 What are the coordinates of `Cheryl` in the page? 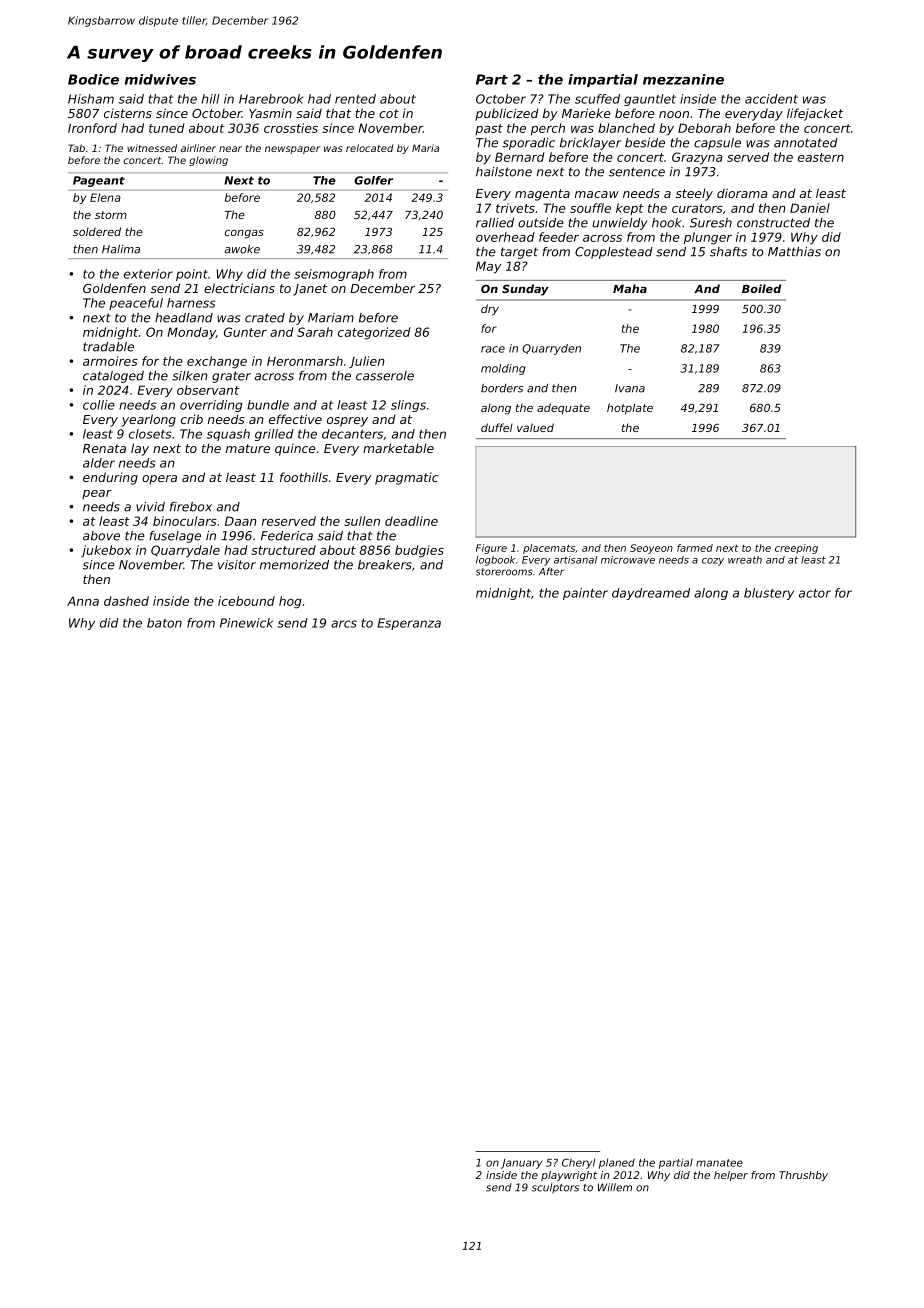 It's located at (578, 1163).
